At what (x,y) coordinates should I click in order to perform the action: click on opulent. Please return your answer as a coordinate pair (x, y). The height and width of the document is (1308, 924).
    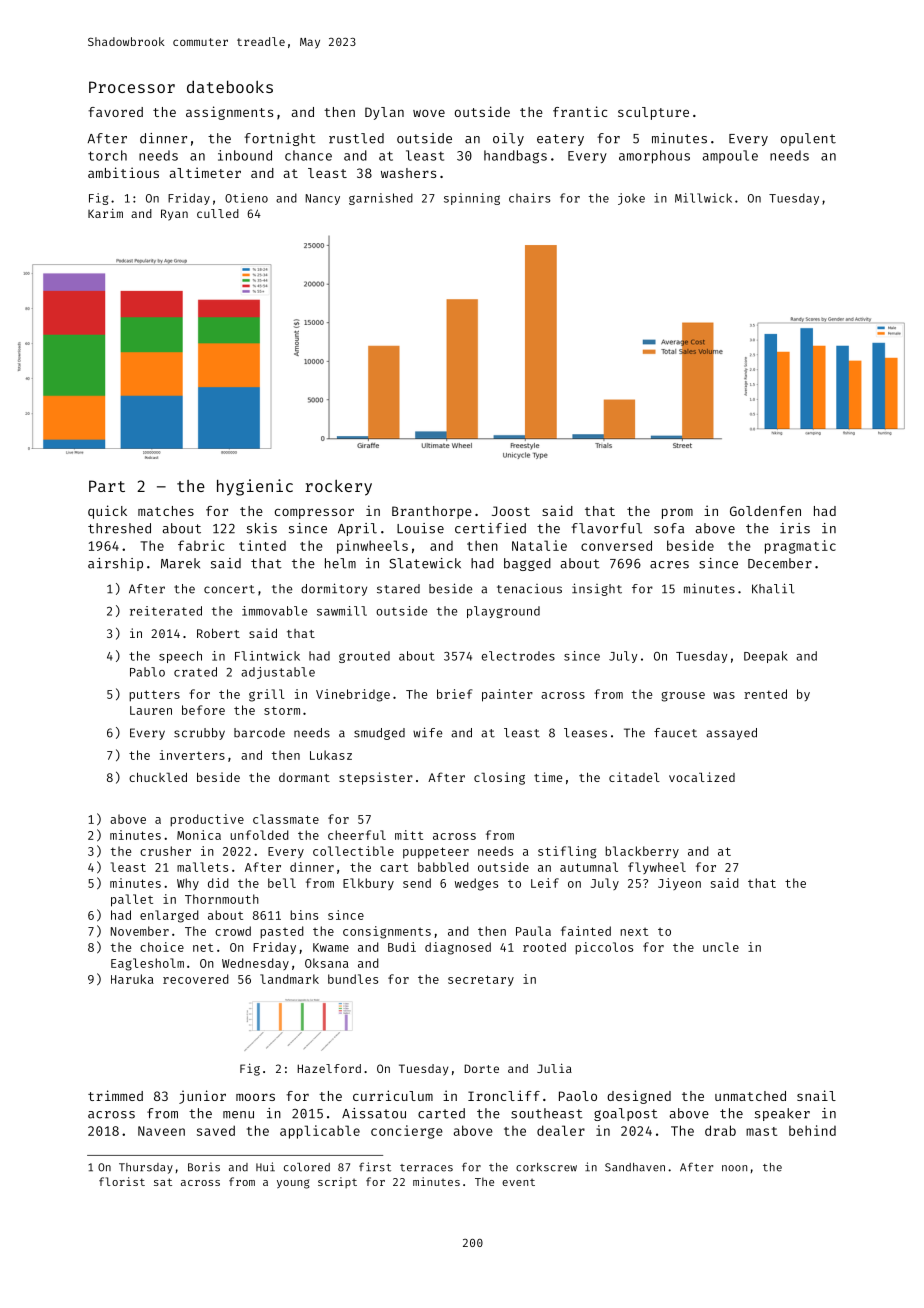
    Looking at the image, I should click on (808, 139).
